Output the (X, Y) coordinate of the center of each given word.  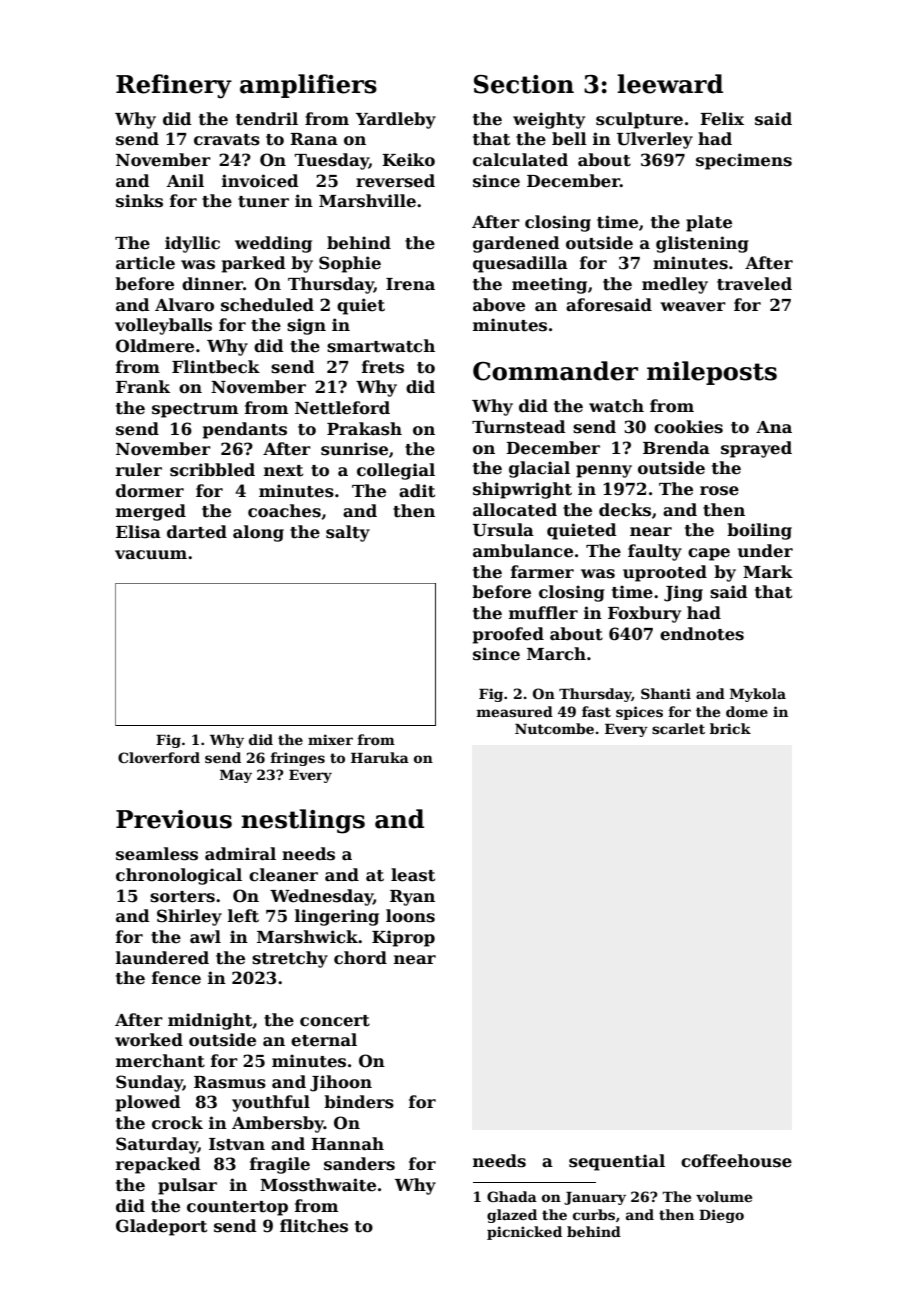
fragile (280, 1165)
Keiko (408, 160)
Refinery (174, 86)
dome (747, 711)
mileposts (712, 373)
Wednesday (321, 897)
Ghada (512, 1196)
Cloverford (159, 757)
